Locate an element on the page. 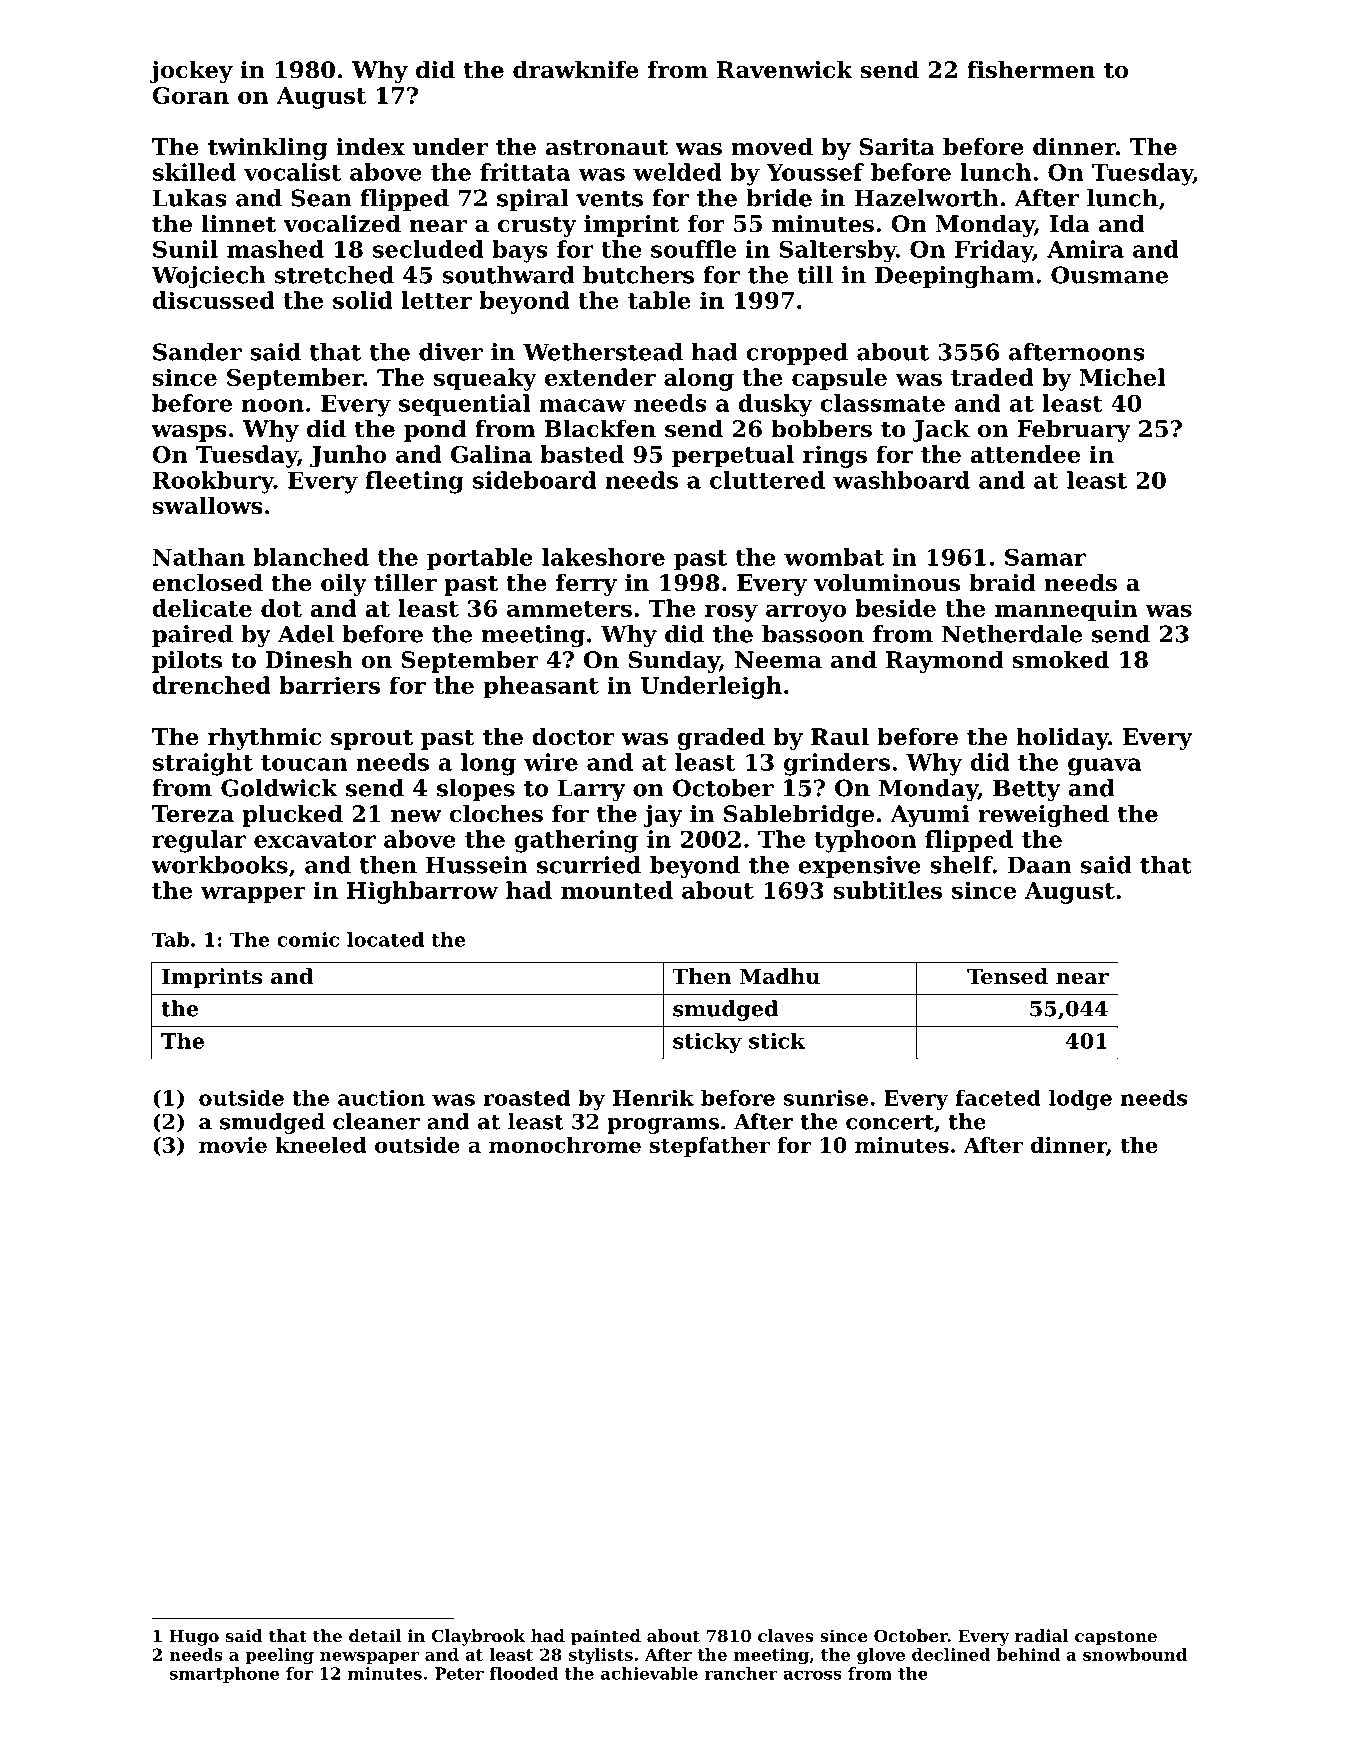 This page has height=1754, width=1355. Hussein is located at coordinates (477, 865).
